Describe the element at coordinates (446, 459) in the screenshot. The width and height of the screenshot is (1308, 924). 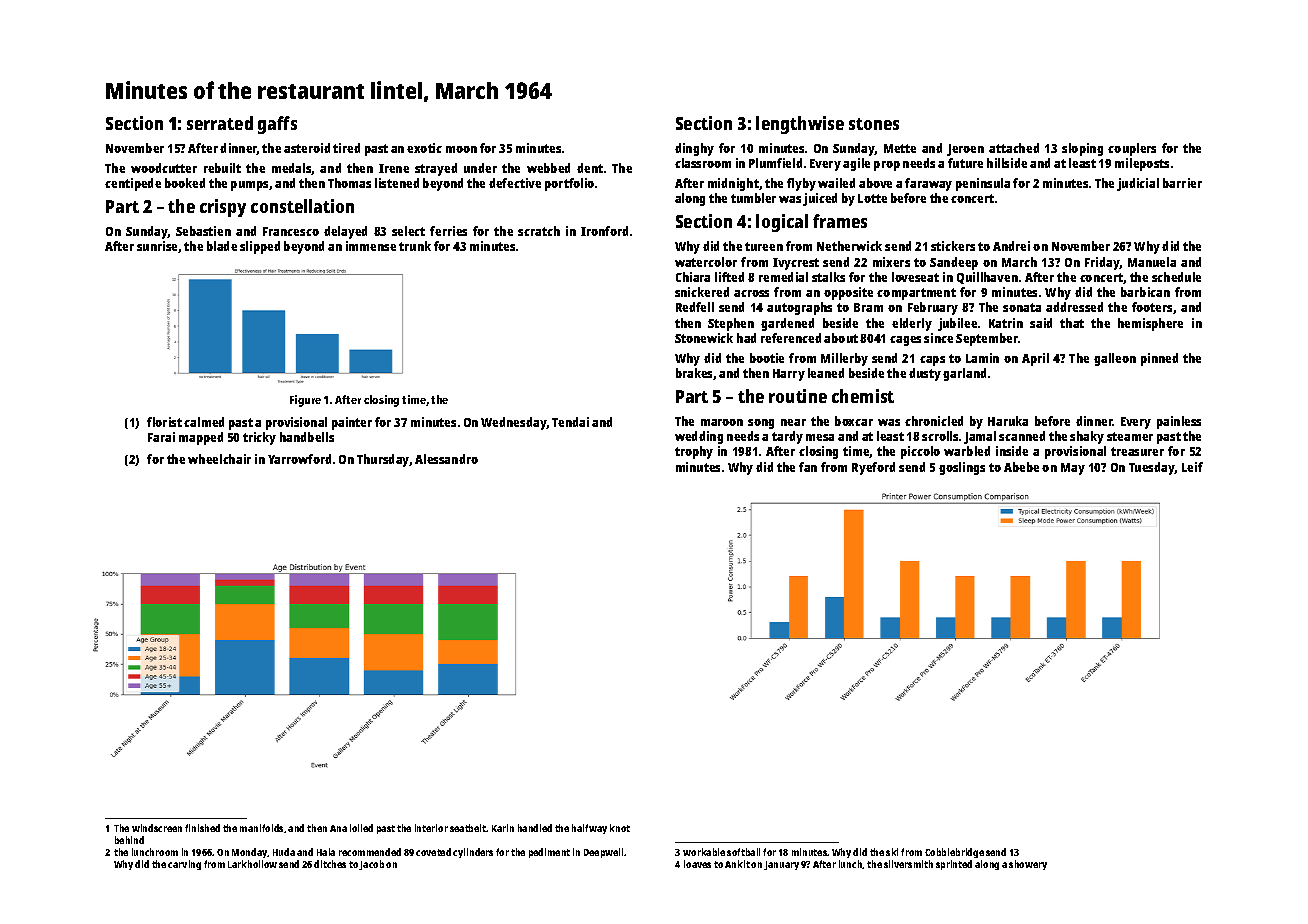
I see `Alessandro` at that location.
